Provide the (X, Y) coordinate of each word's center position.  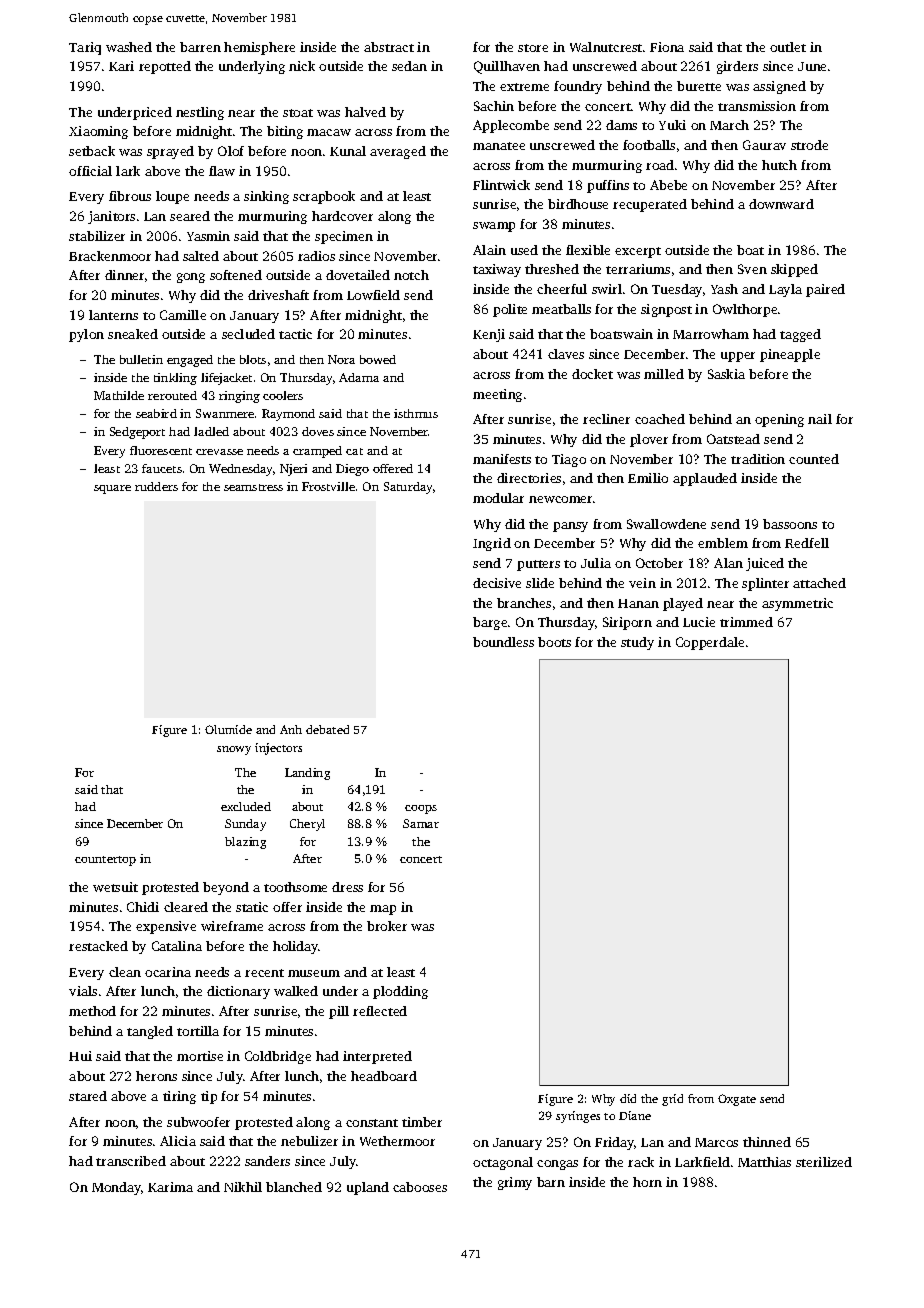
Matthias (764, 1162)
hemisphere (259, 48)
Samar (421, 823)
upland (368, 1188)
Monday (116, 1188)
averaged (398, 152)
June (812, 66)
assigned (779, 87)
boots (554, 642)
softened (236, 275)
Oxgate (737, 1100)
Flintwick (501, 185)
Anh (291, 729)
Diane (635, 1115)
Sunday (245, 825)
